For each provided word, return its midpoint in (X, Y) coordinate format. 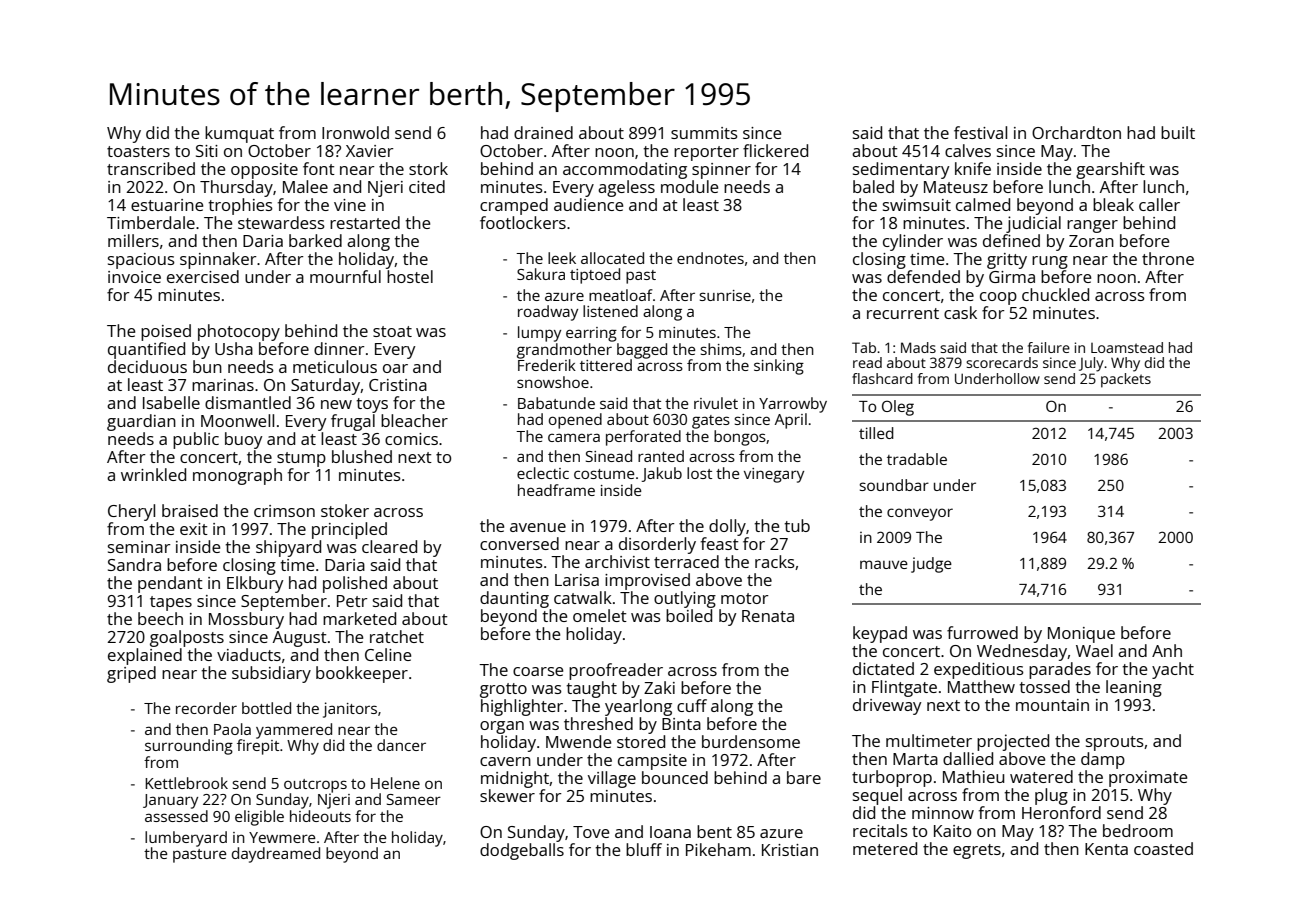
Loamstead (1127, 347)
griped (131, 674)
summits (704, 133)
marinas (223, 385)
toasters (138, 151)
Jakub (662, 474)
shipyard (288, 548)
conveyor (920, 514)
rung (1050, 262)
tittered (606, 365)
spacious (141, 261)
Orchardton (1076, 132)
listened (610, 311)
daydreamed (276, 855)
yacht (1173, 670)
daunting (514, 599)
